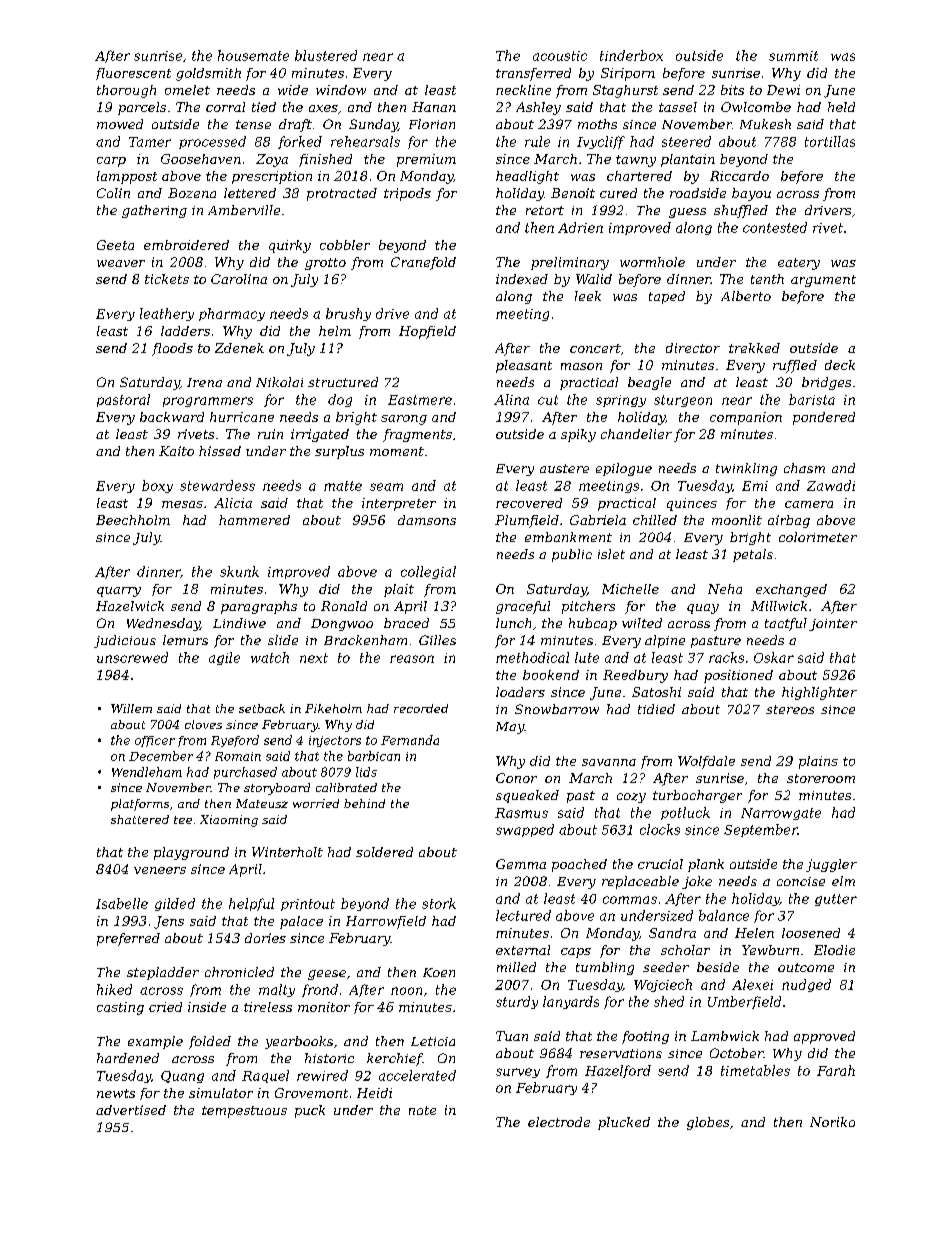 This document has width=952, height=1233. Describe the element at coordinates (203, 724) in the document. I see `cloves` at that location.
